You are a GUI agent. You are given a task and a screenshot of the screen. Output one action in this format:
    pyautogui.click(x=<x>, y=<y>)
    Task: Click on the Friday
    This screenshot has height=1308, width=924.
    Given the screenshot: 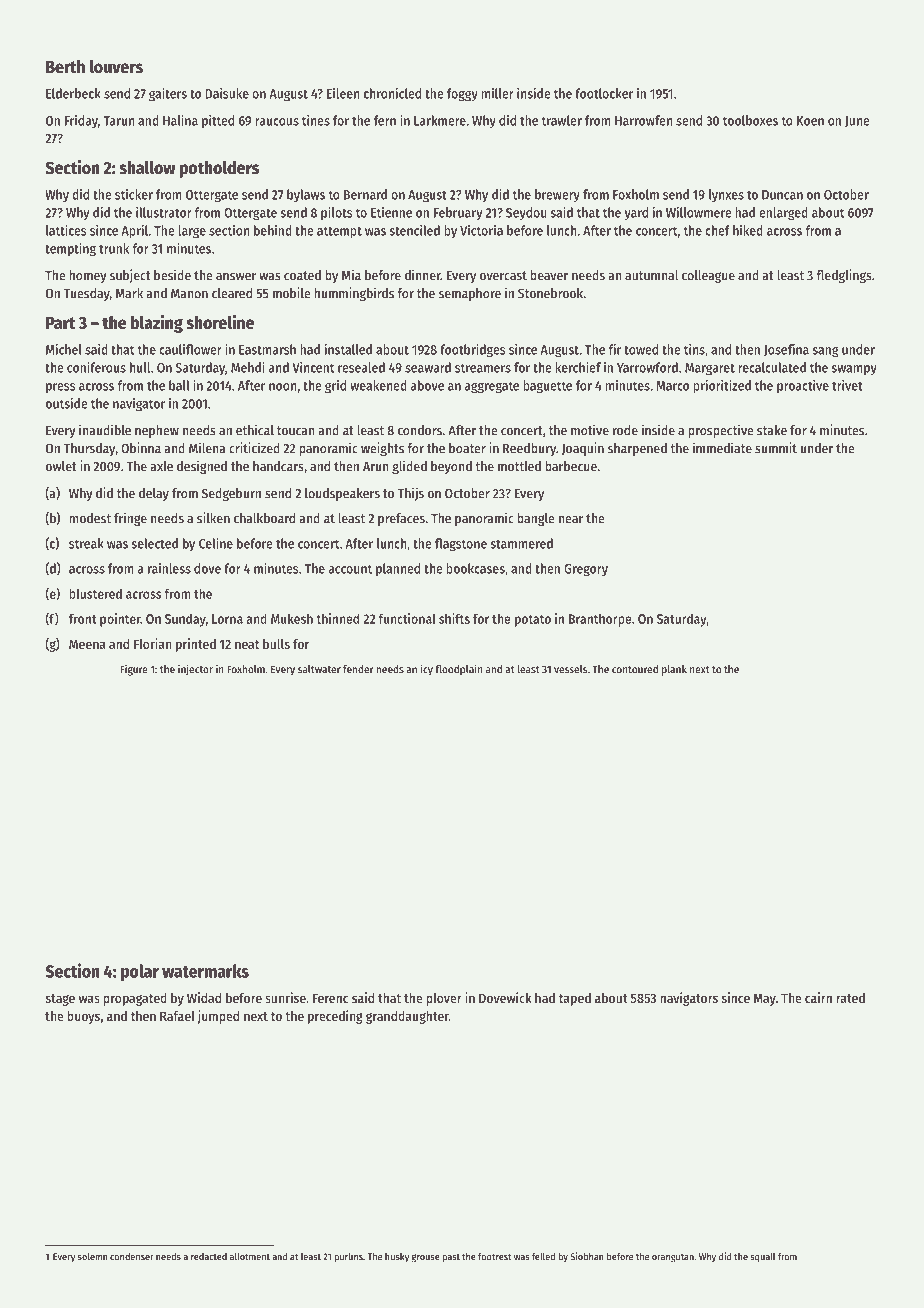 What is the action you would take?
    pyautogui.click(x=81, y=121)
